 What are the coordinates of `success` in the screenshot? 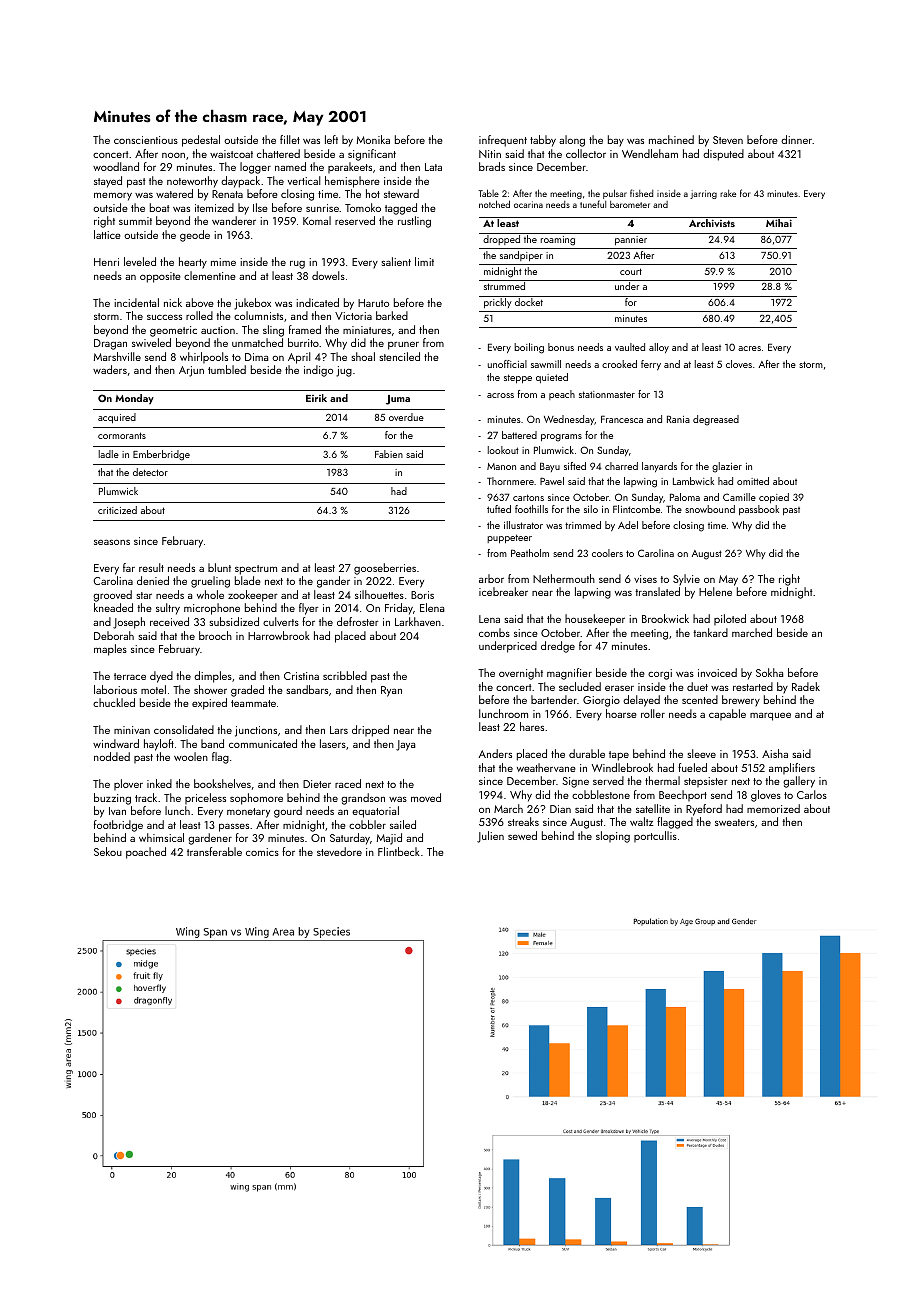 It's located at (164, 317).
